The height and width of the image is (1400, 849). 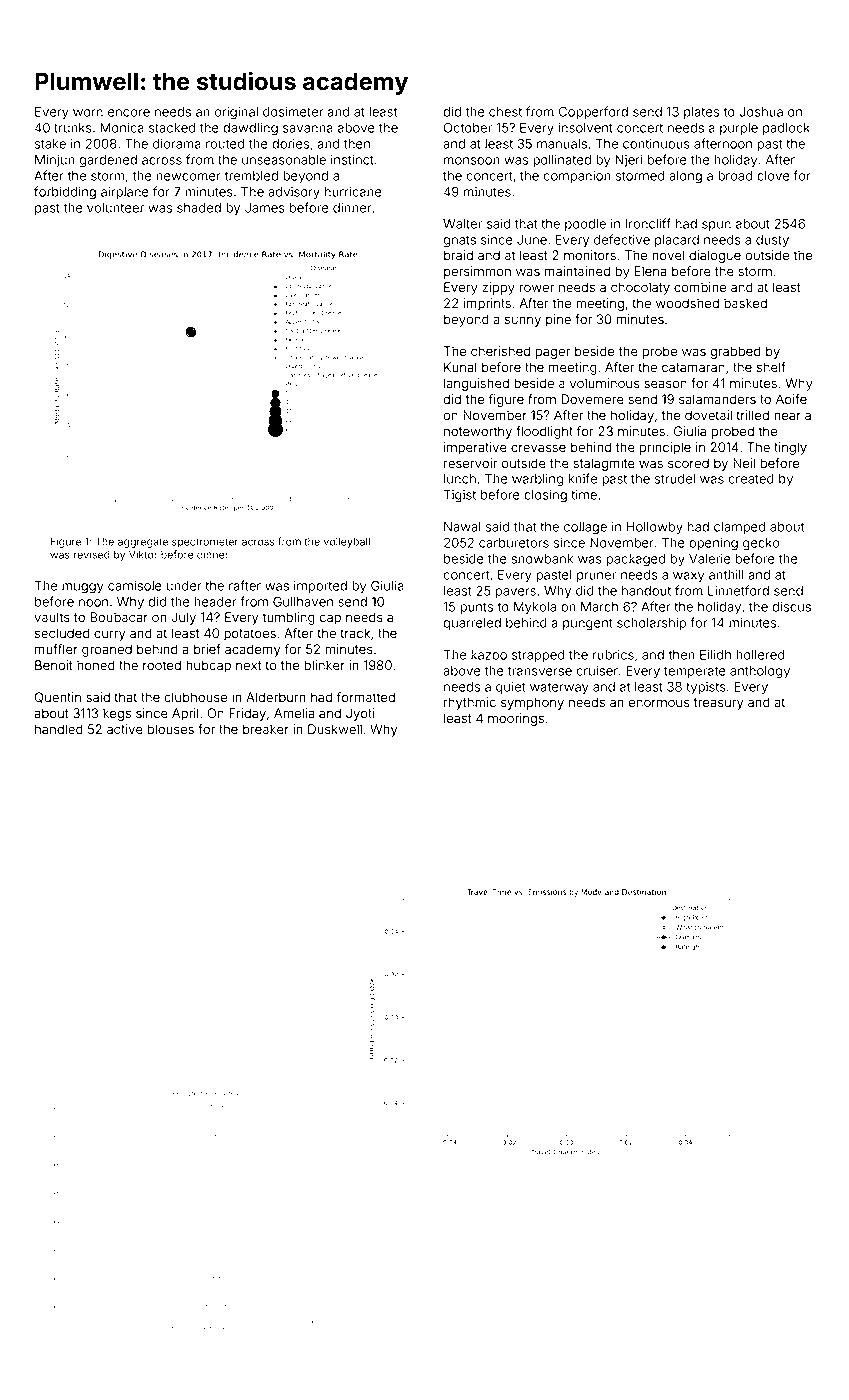 I want to click on strudel, so click(x=675, y=479).
